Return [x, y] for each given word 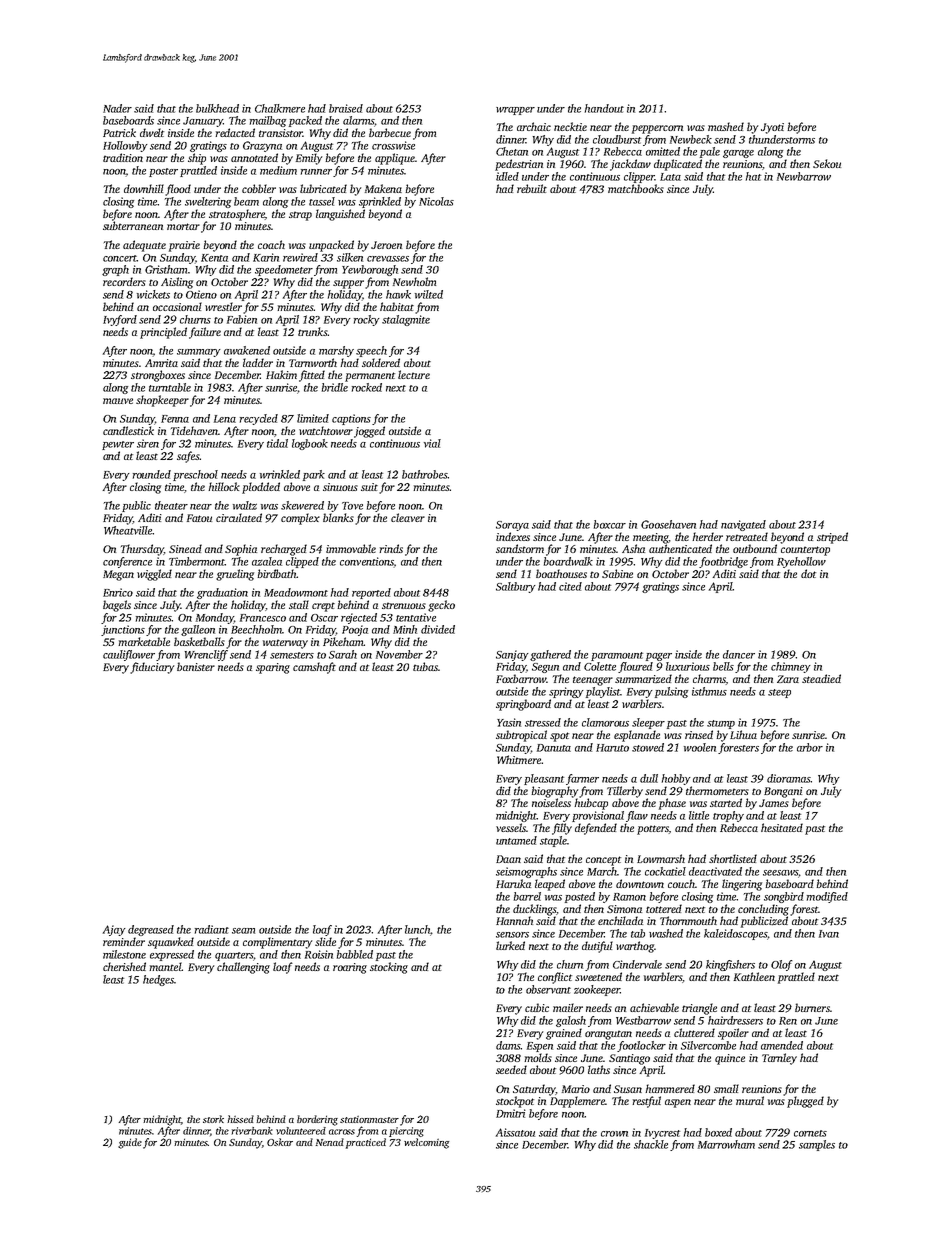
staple [553, 841]
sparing [273, 668]
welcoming [426, 1143]
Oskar [280, 1142]
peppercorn [657, 129]
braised [346, 108]
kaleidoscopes [735, 934]
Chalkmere [280, 108]
